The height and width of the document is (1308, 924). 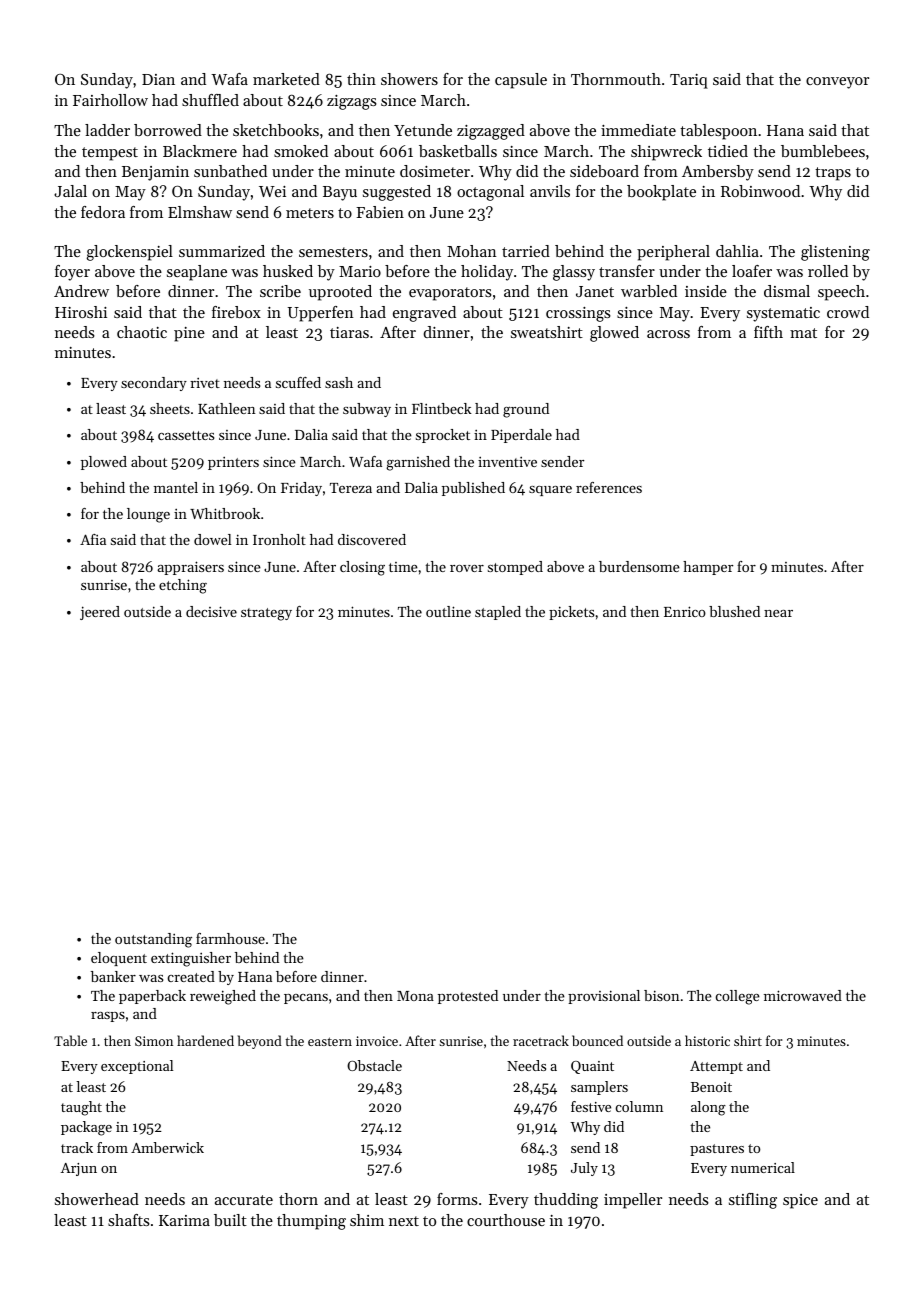 I want to click on shafts, so click(x=129, y=1220).
